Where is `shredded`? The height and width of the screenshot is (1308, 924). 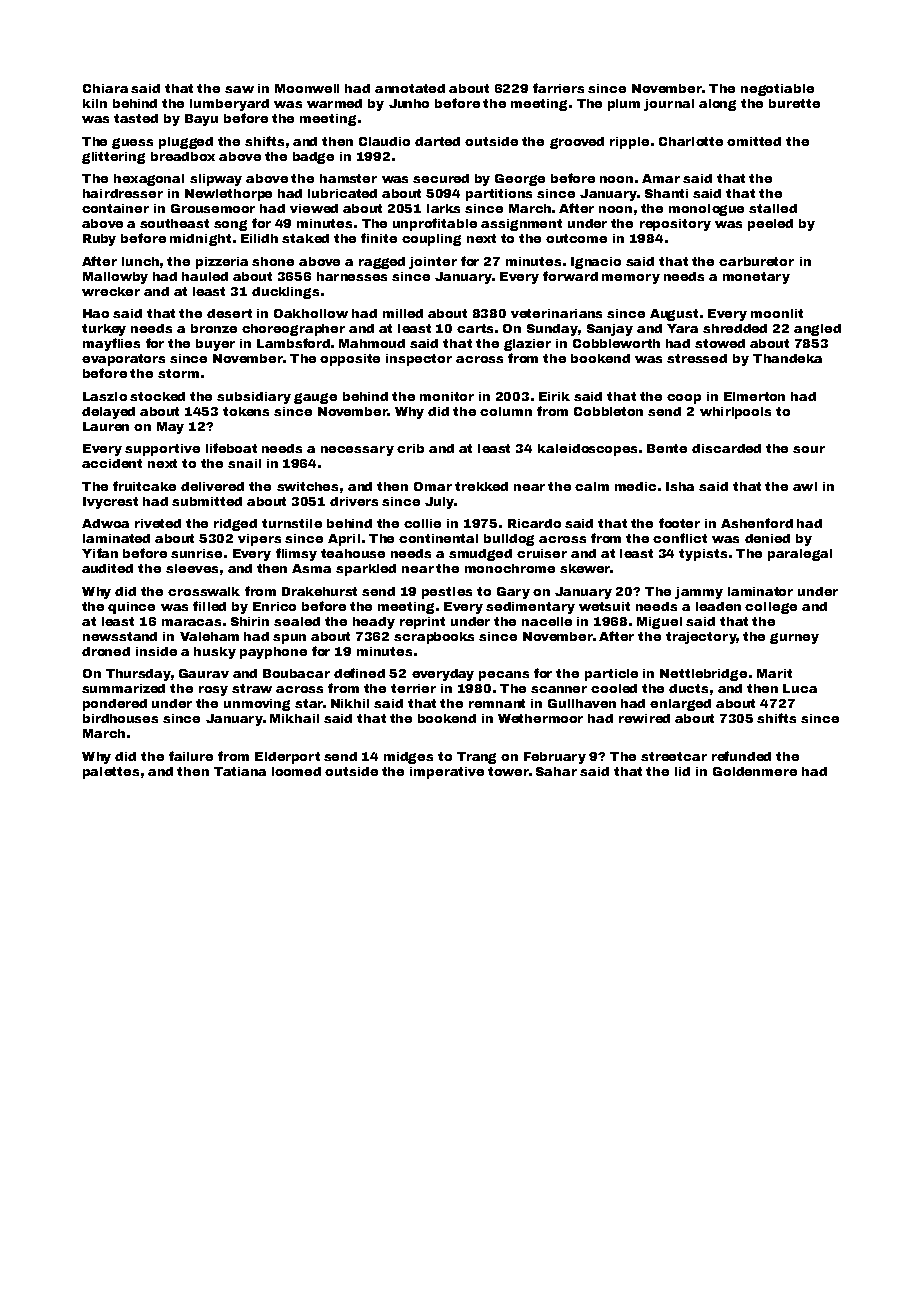
shredded is located at coordinates (735, 328).
